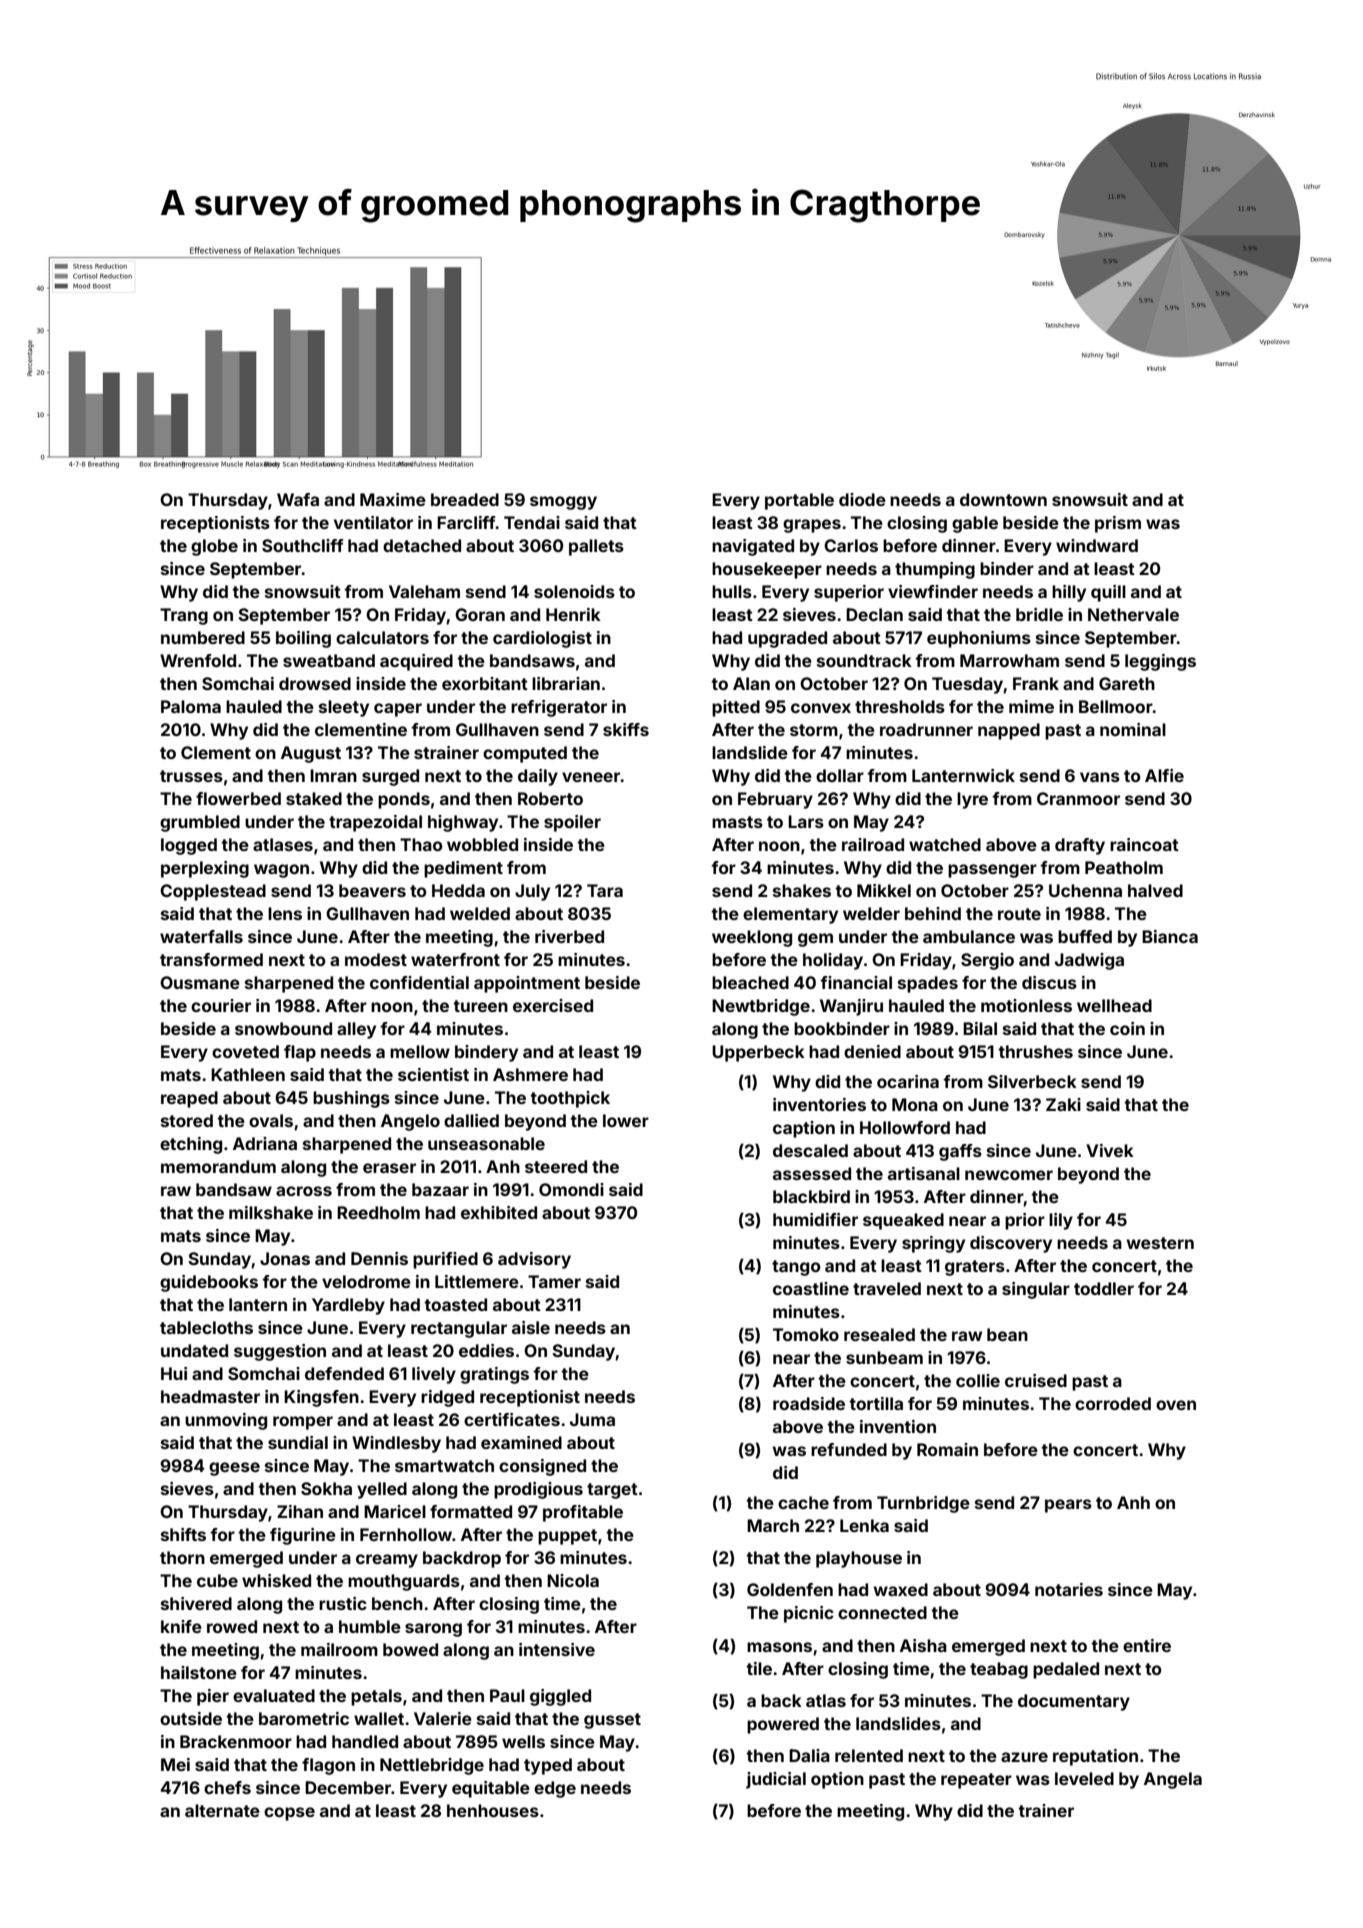  What do you see at coordinates (992, 871) in the screenshot?
I see `passenger` at bounding box center [992, 871].
